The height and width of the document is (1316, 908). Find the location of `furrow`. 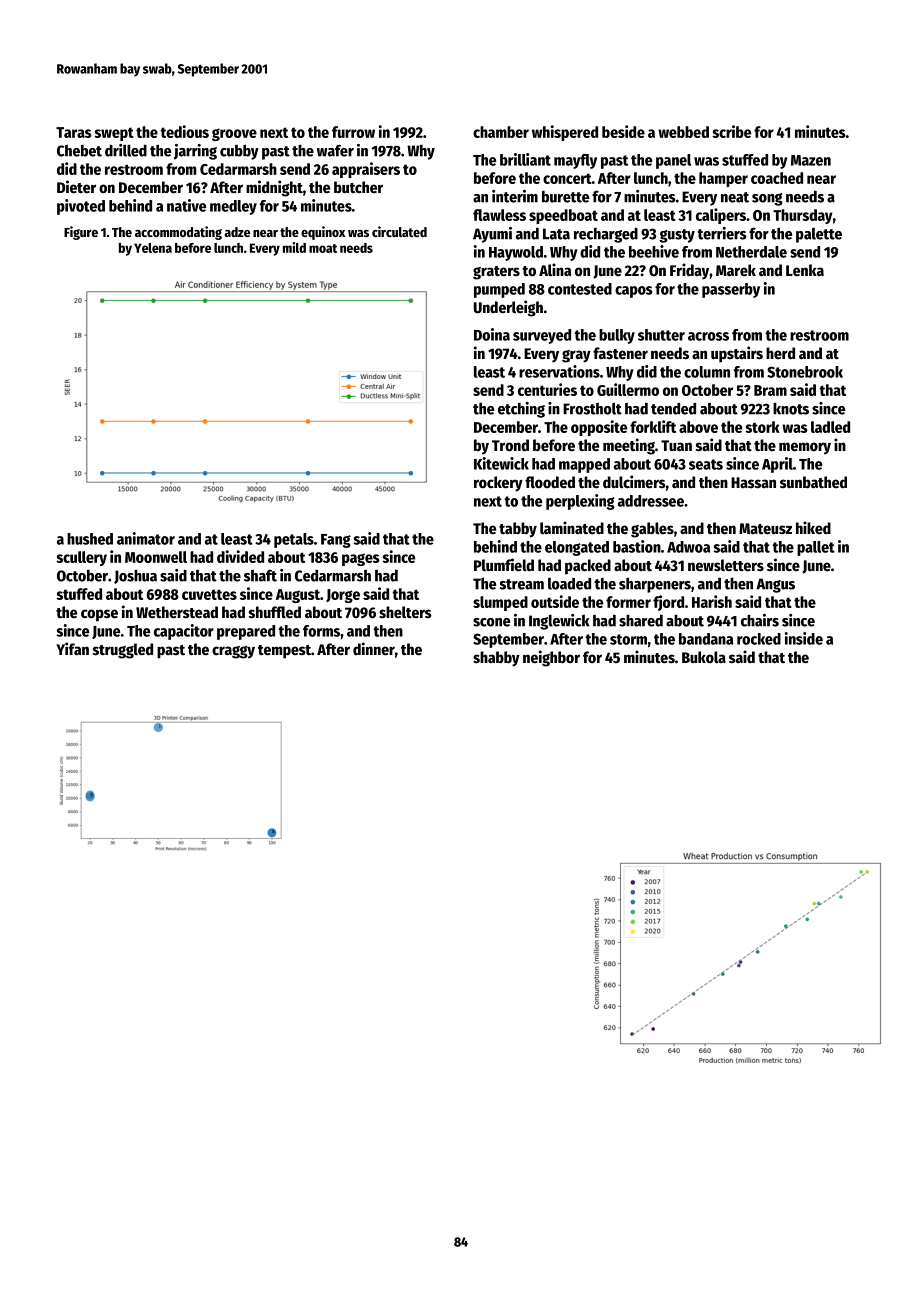

furrow is located at coordinates (353, 132).
